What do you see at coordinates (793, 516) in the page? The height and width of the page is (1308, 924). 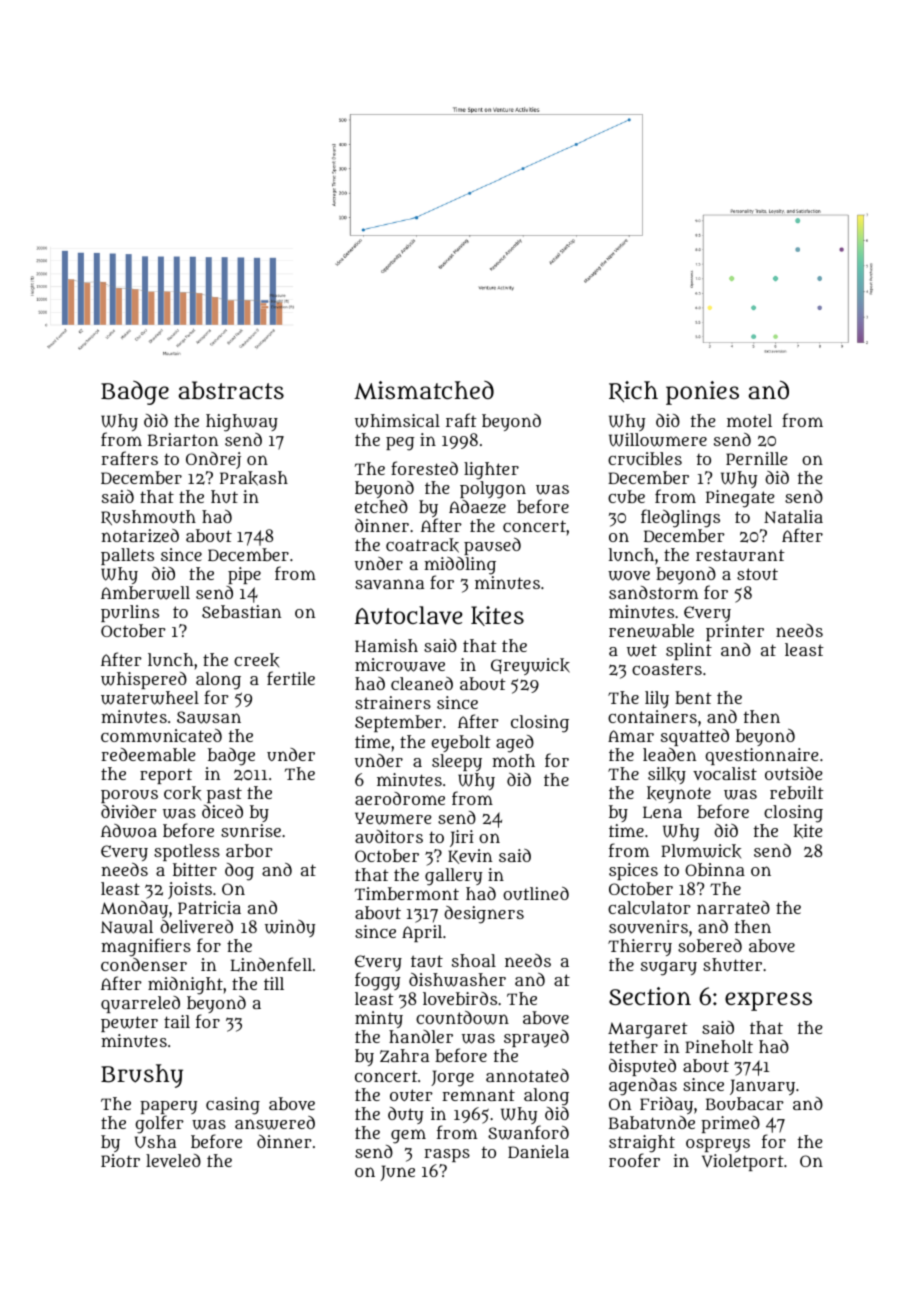 I see `Natalia` at bounding box center [793, 516].
